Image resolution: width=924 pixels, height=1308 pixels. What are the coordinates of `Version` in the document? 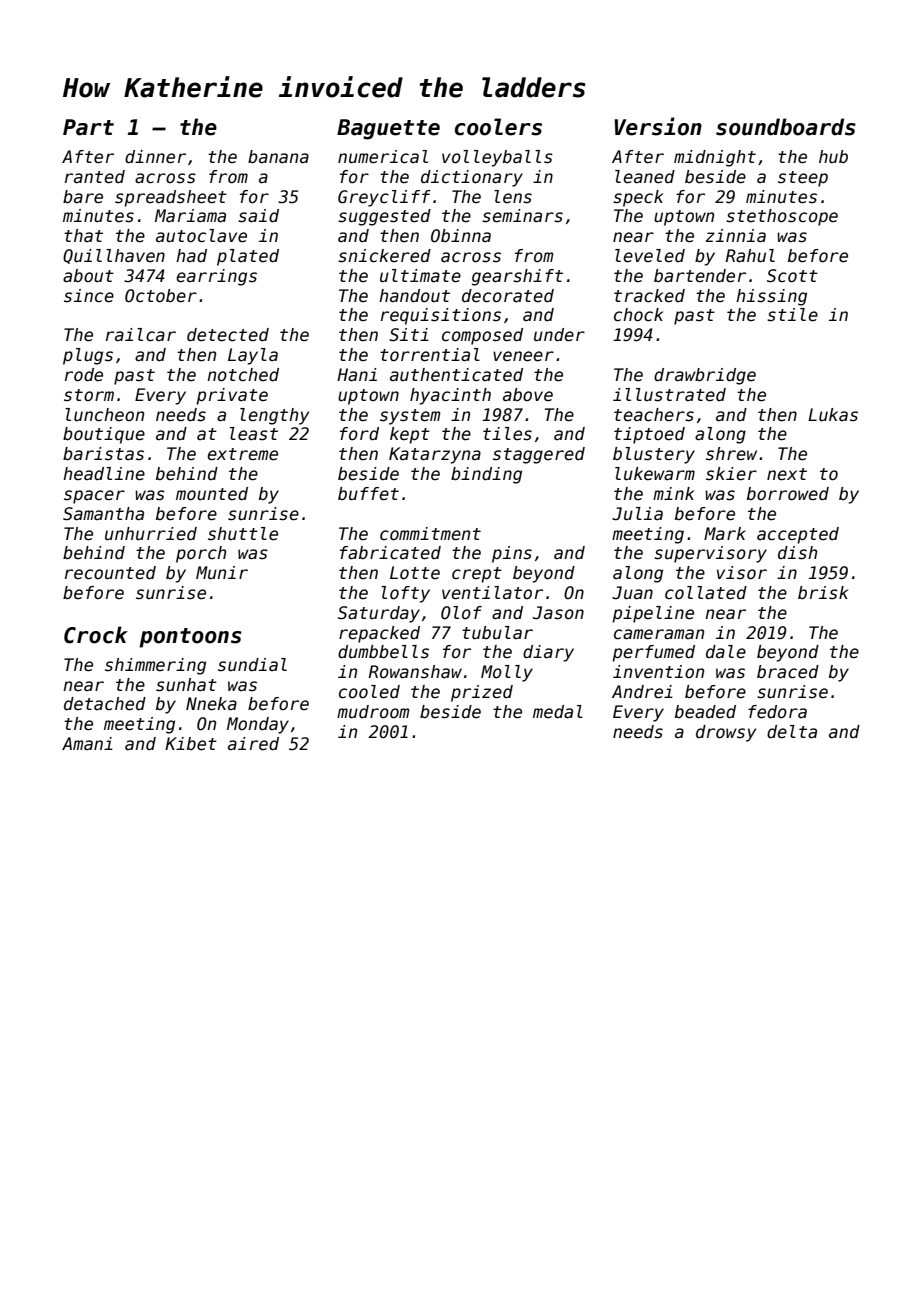 It's located at (658, 126).
